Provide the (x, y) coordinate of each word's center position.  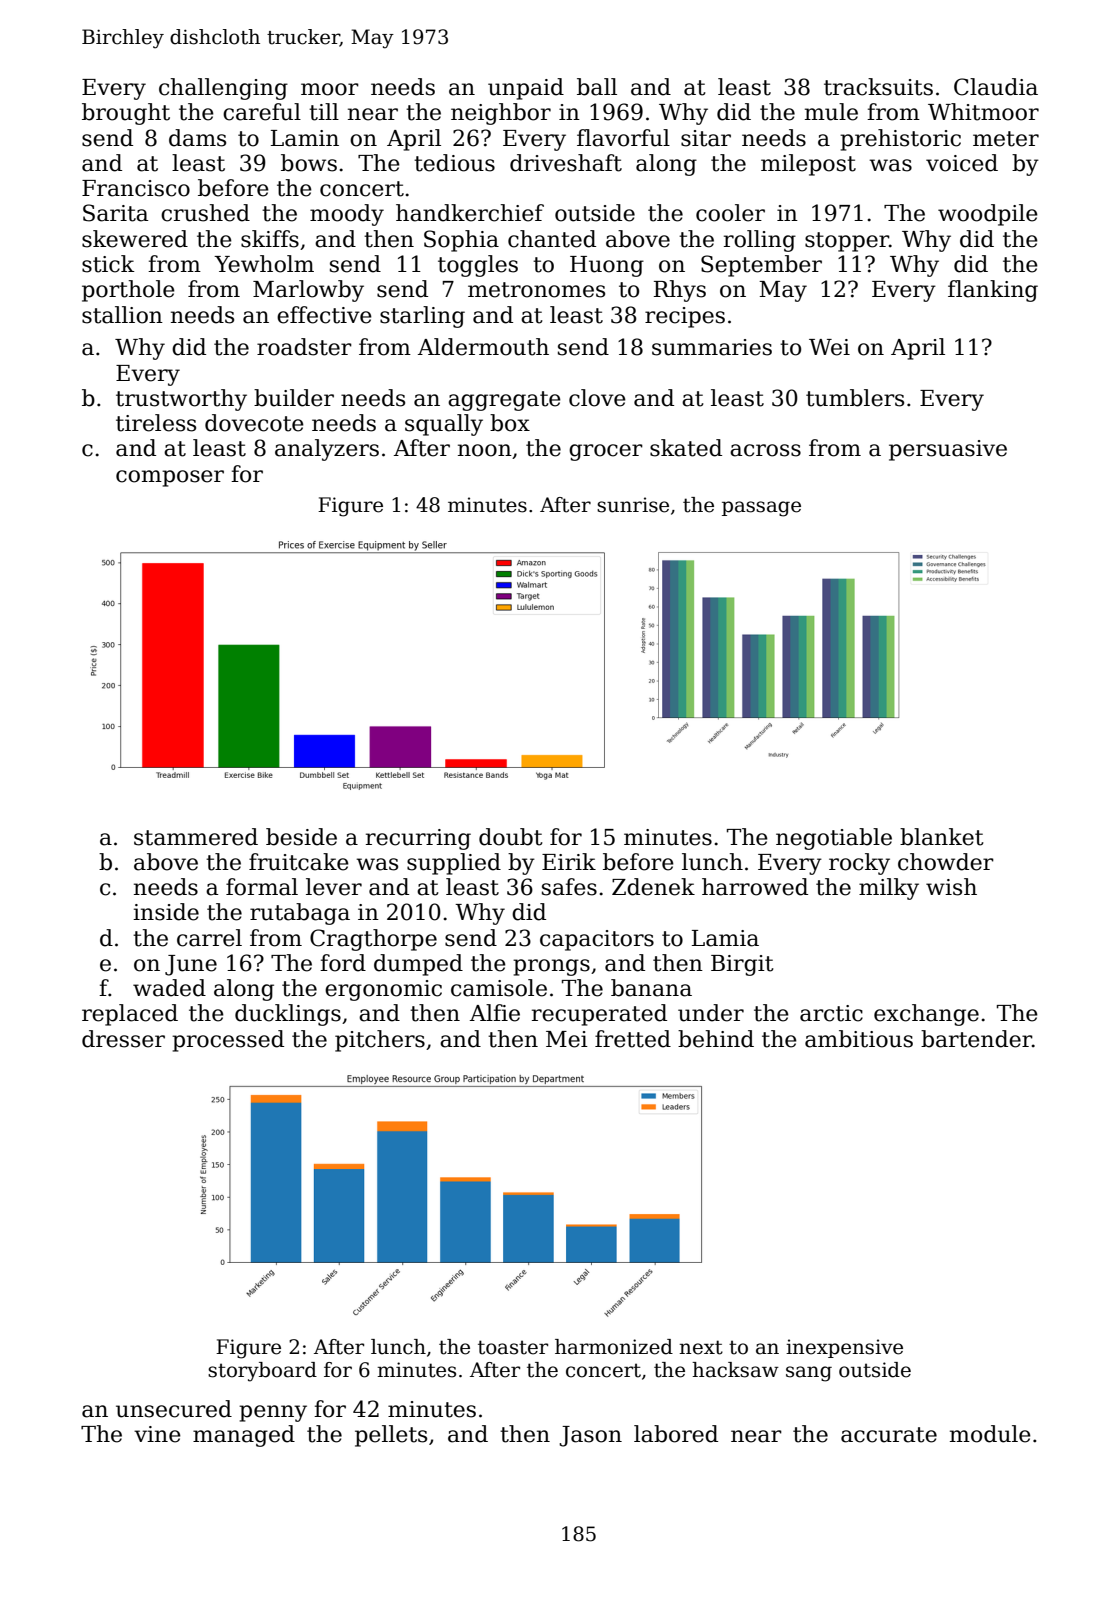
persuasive (948, 450)
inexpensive (844, 1348)
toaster (513, 1347)
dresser (123, 1039)
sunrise (633, 505)
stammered (196, 837)
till (324, 112)
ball (597, 87)
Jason (590, 1436)
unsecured (174, 1409)
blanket (942, 837)
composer (170, 478)
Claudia (996, 87)
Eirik (569, 861)
